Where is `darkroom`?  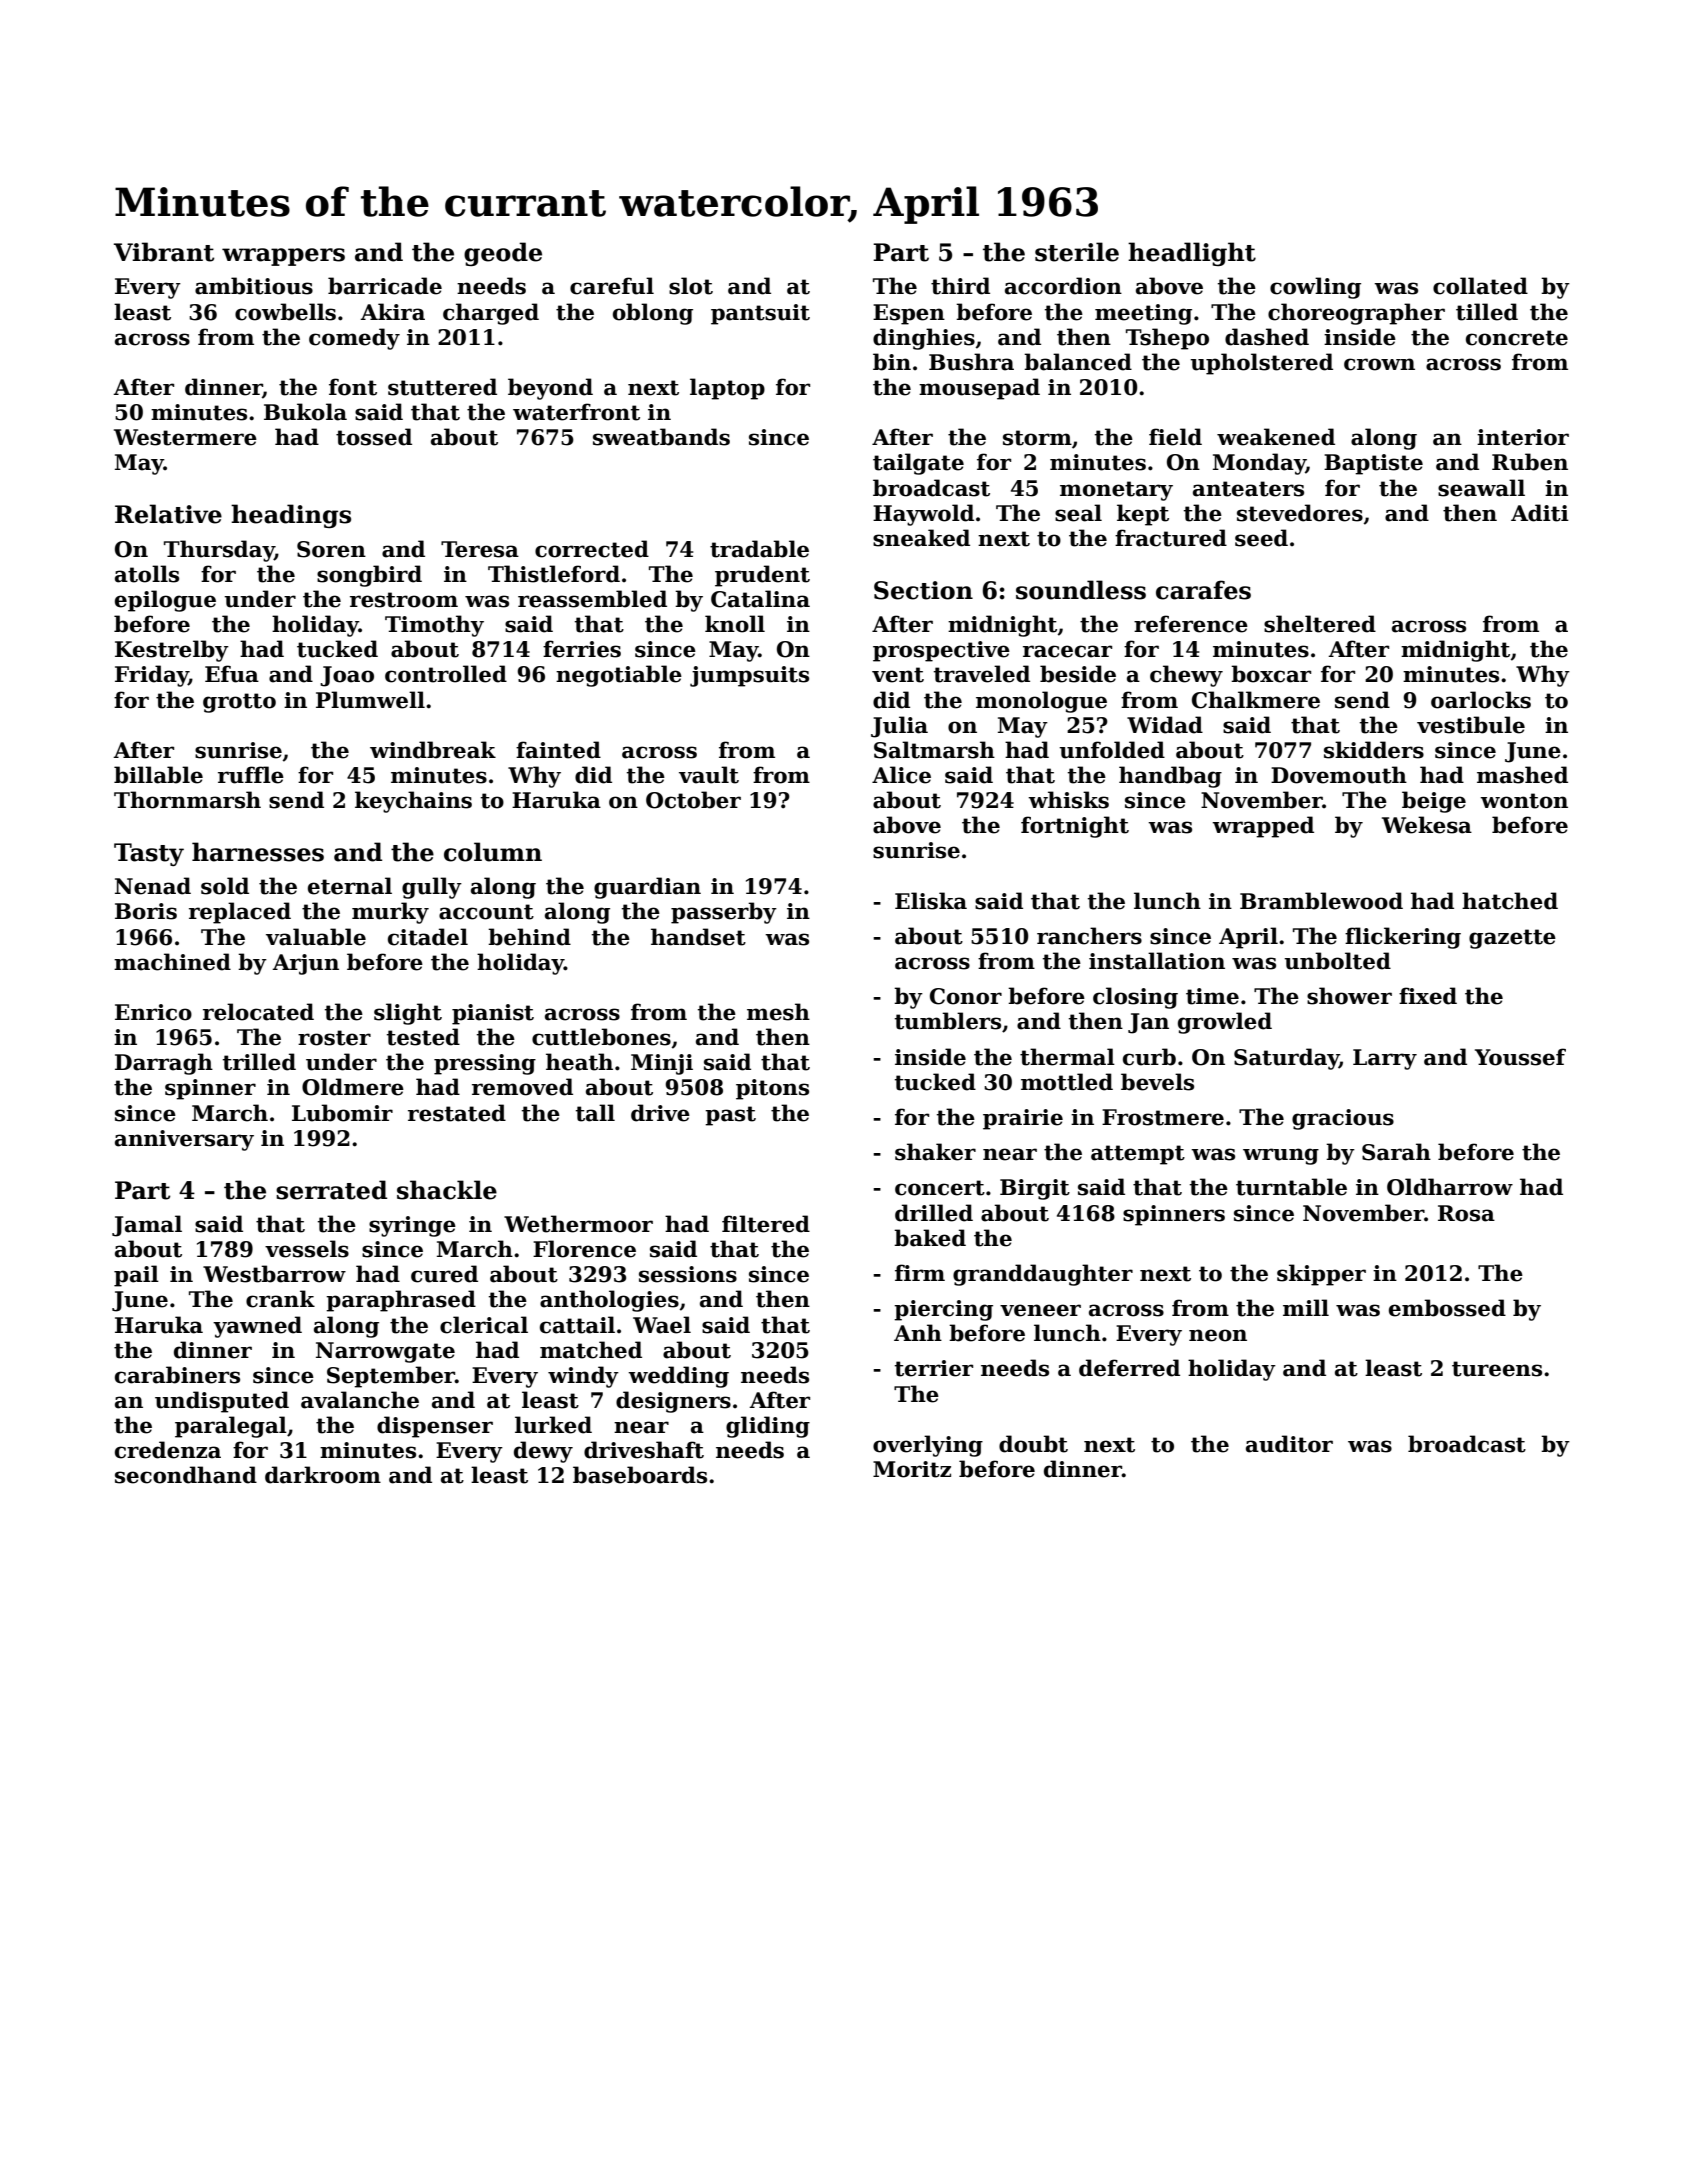
darkroom is located at coordinates (323, 1475).
